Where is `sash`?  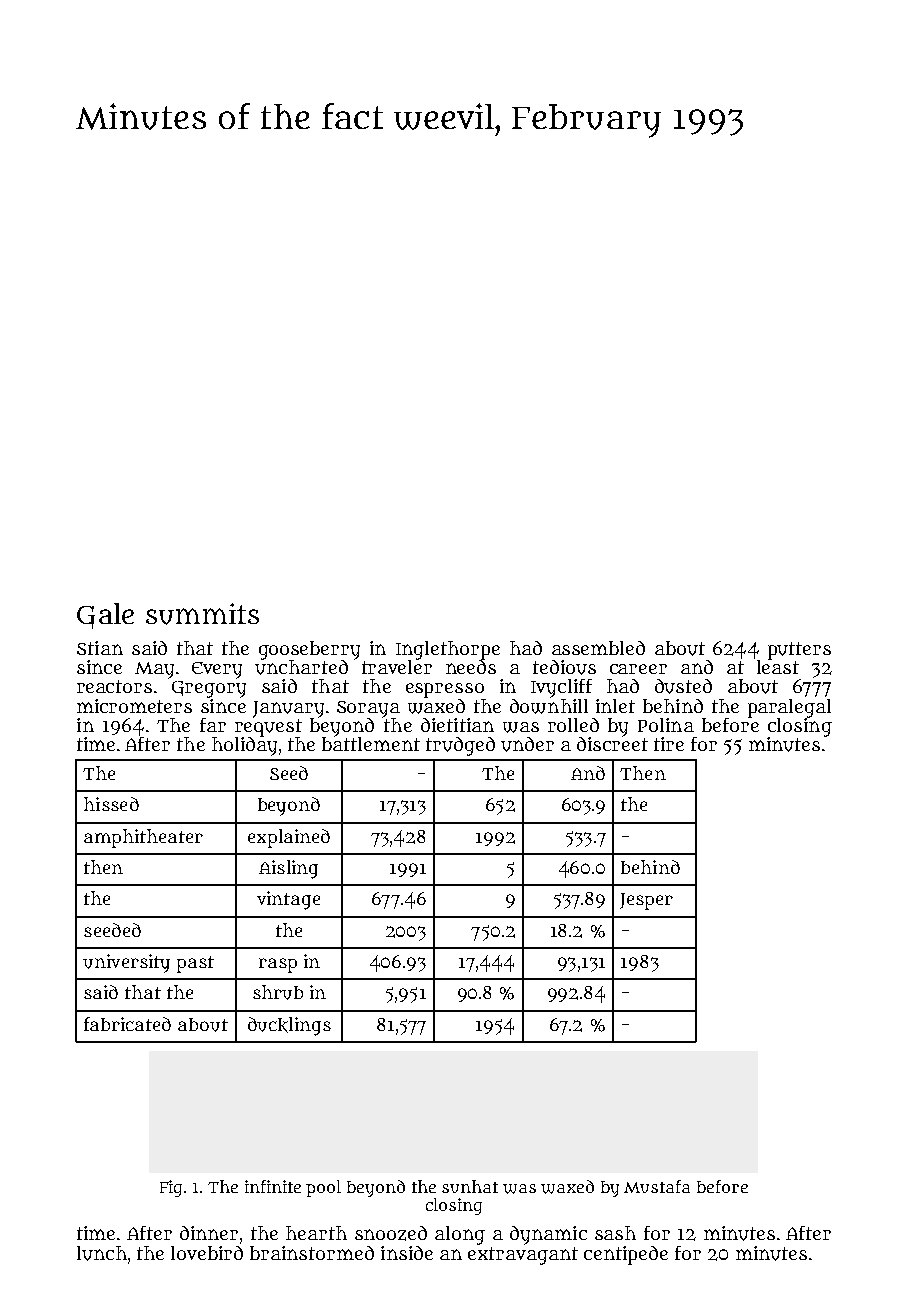
sash is located at coordinates (615, 1233).
